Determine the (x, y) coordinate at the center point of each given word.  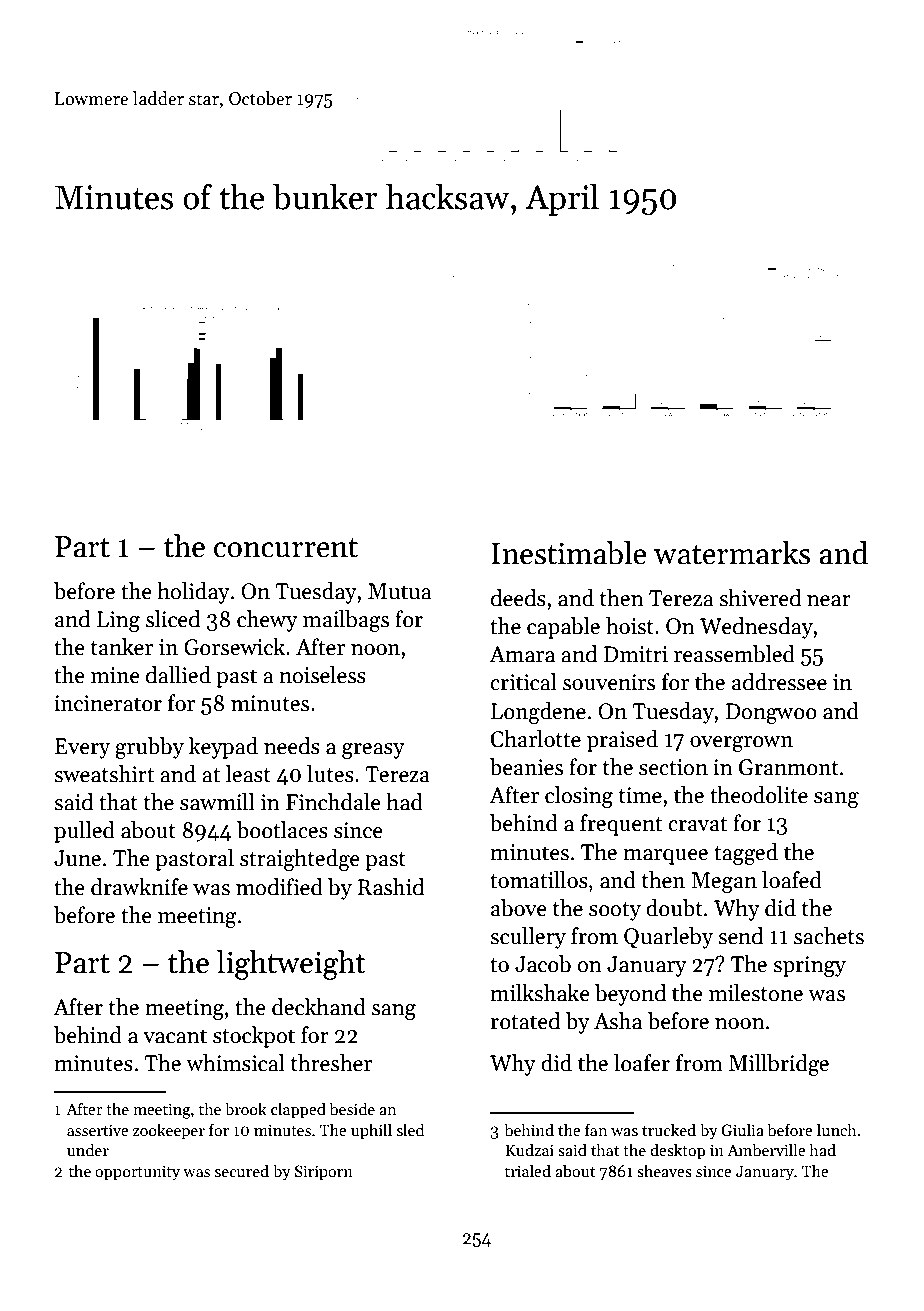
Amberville (766, 1150)
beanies (526, 767)
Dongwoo (771, 713)
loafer (642, 1063)
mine (115, 675)
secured (242, 1170)
